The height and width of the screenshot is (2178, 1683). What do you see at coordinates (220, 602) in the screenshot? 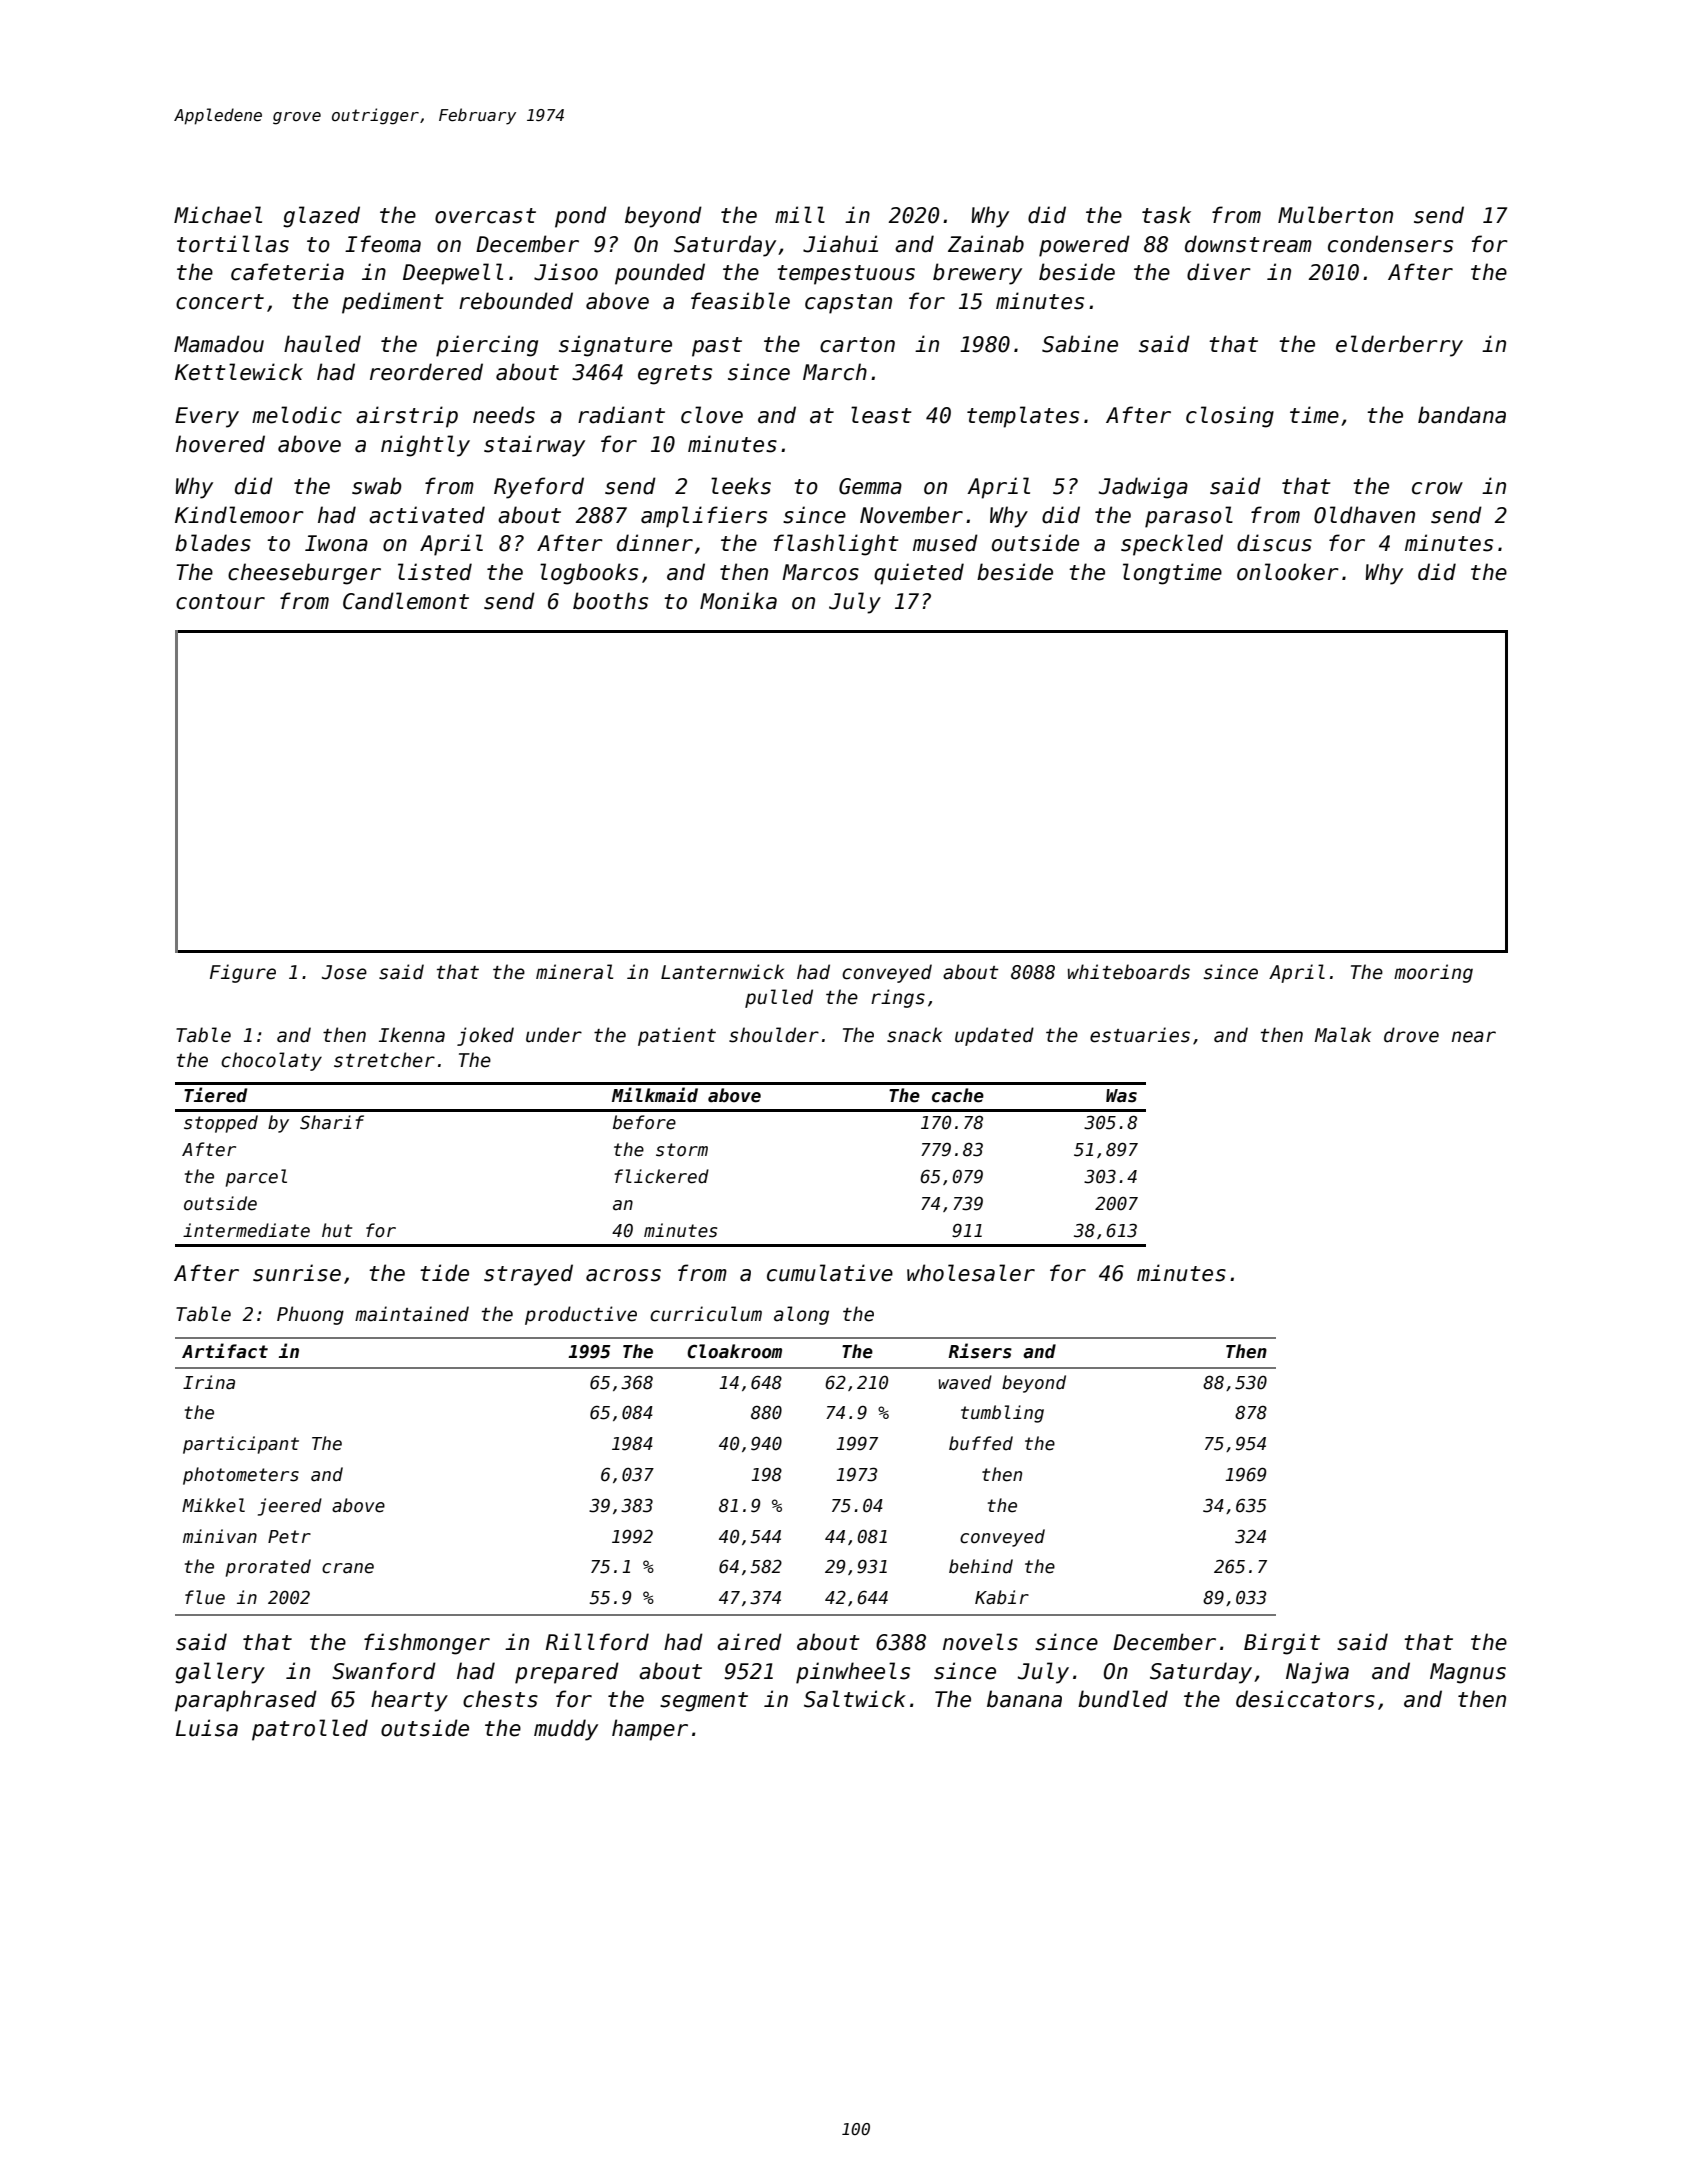
I see `contour` at bounding box center [220, 602].
